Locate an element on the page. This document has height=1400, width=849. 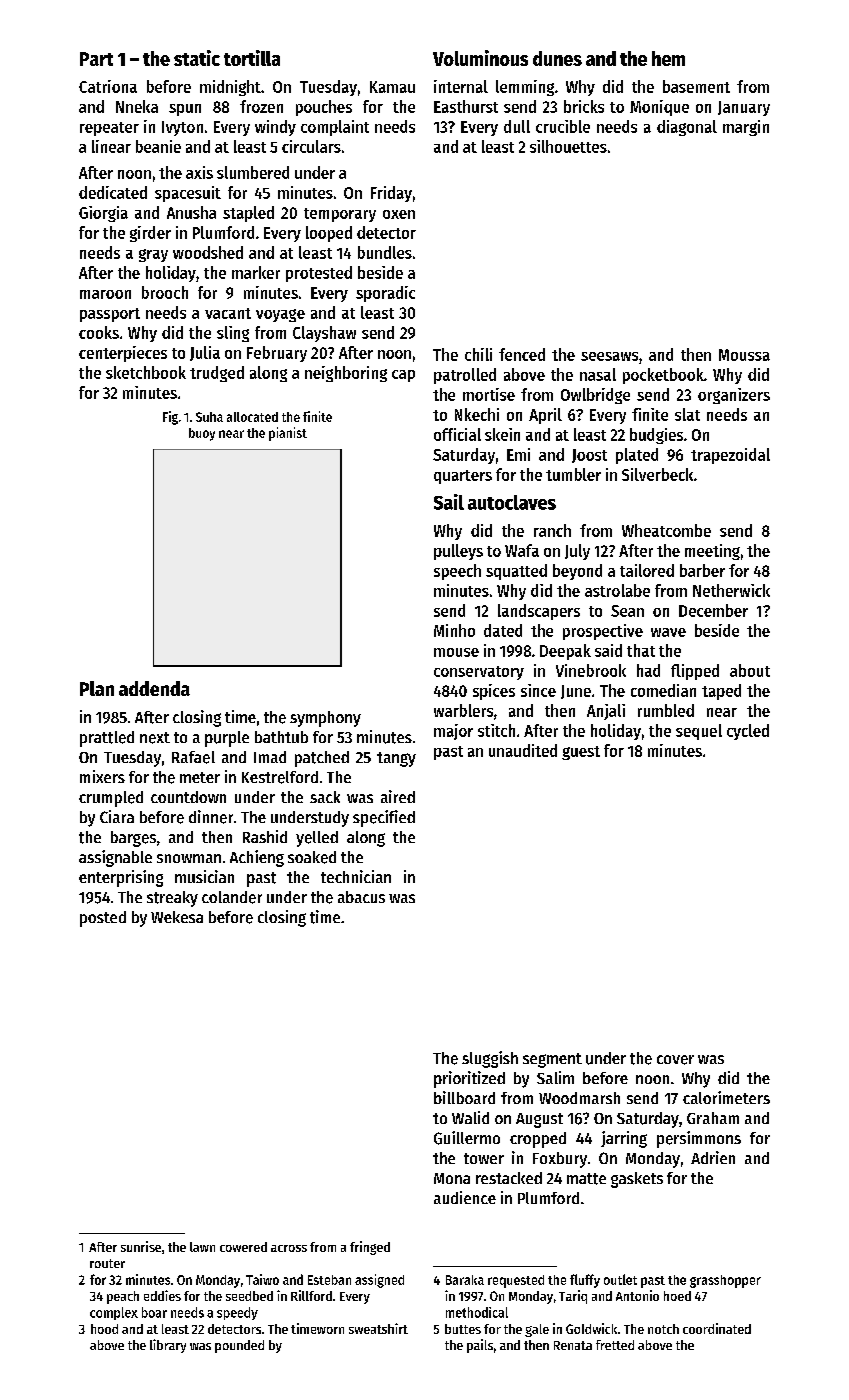
cycled is located at coordinates (748, 732).
